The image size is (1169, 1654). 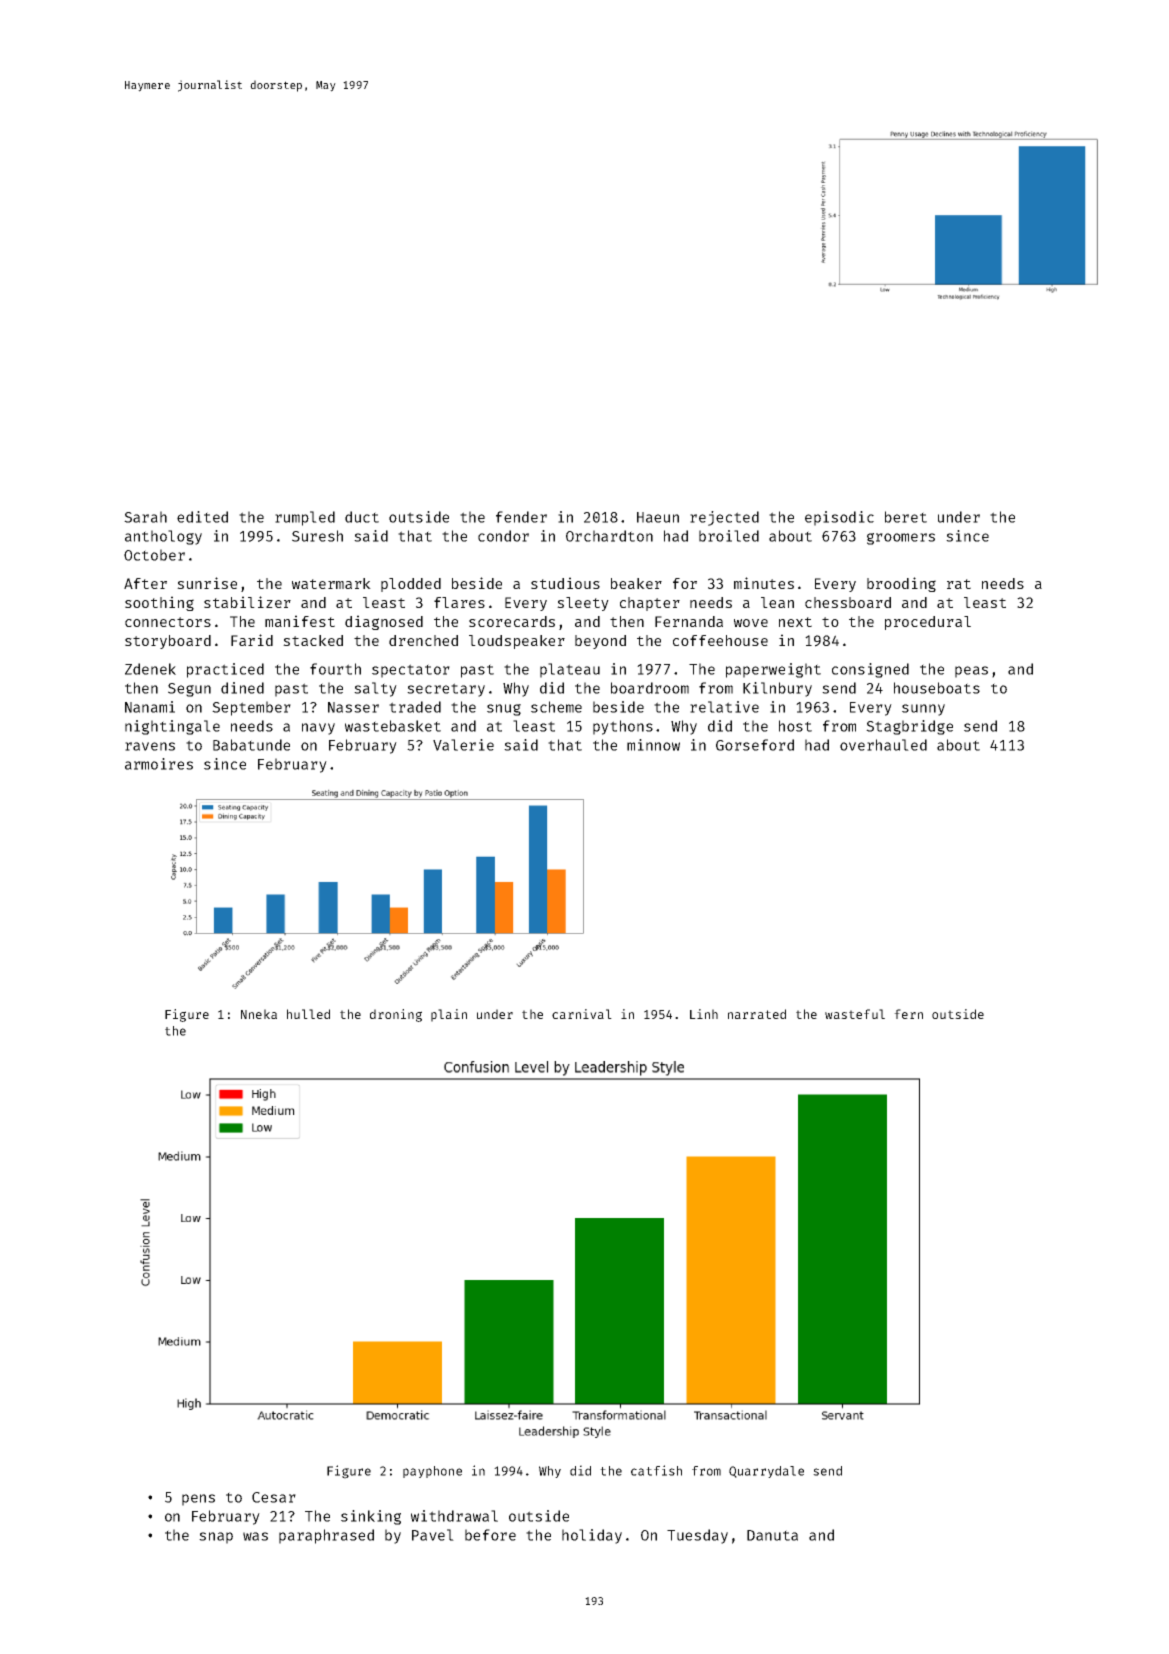 I want to click on sunrise, so click(x=207, y=583).
